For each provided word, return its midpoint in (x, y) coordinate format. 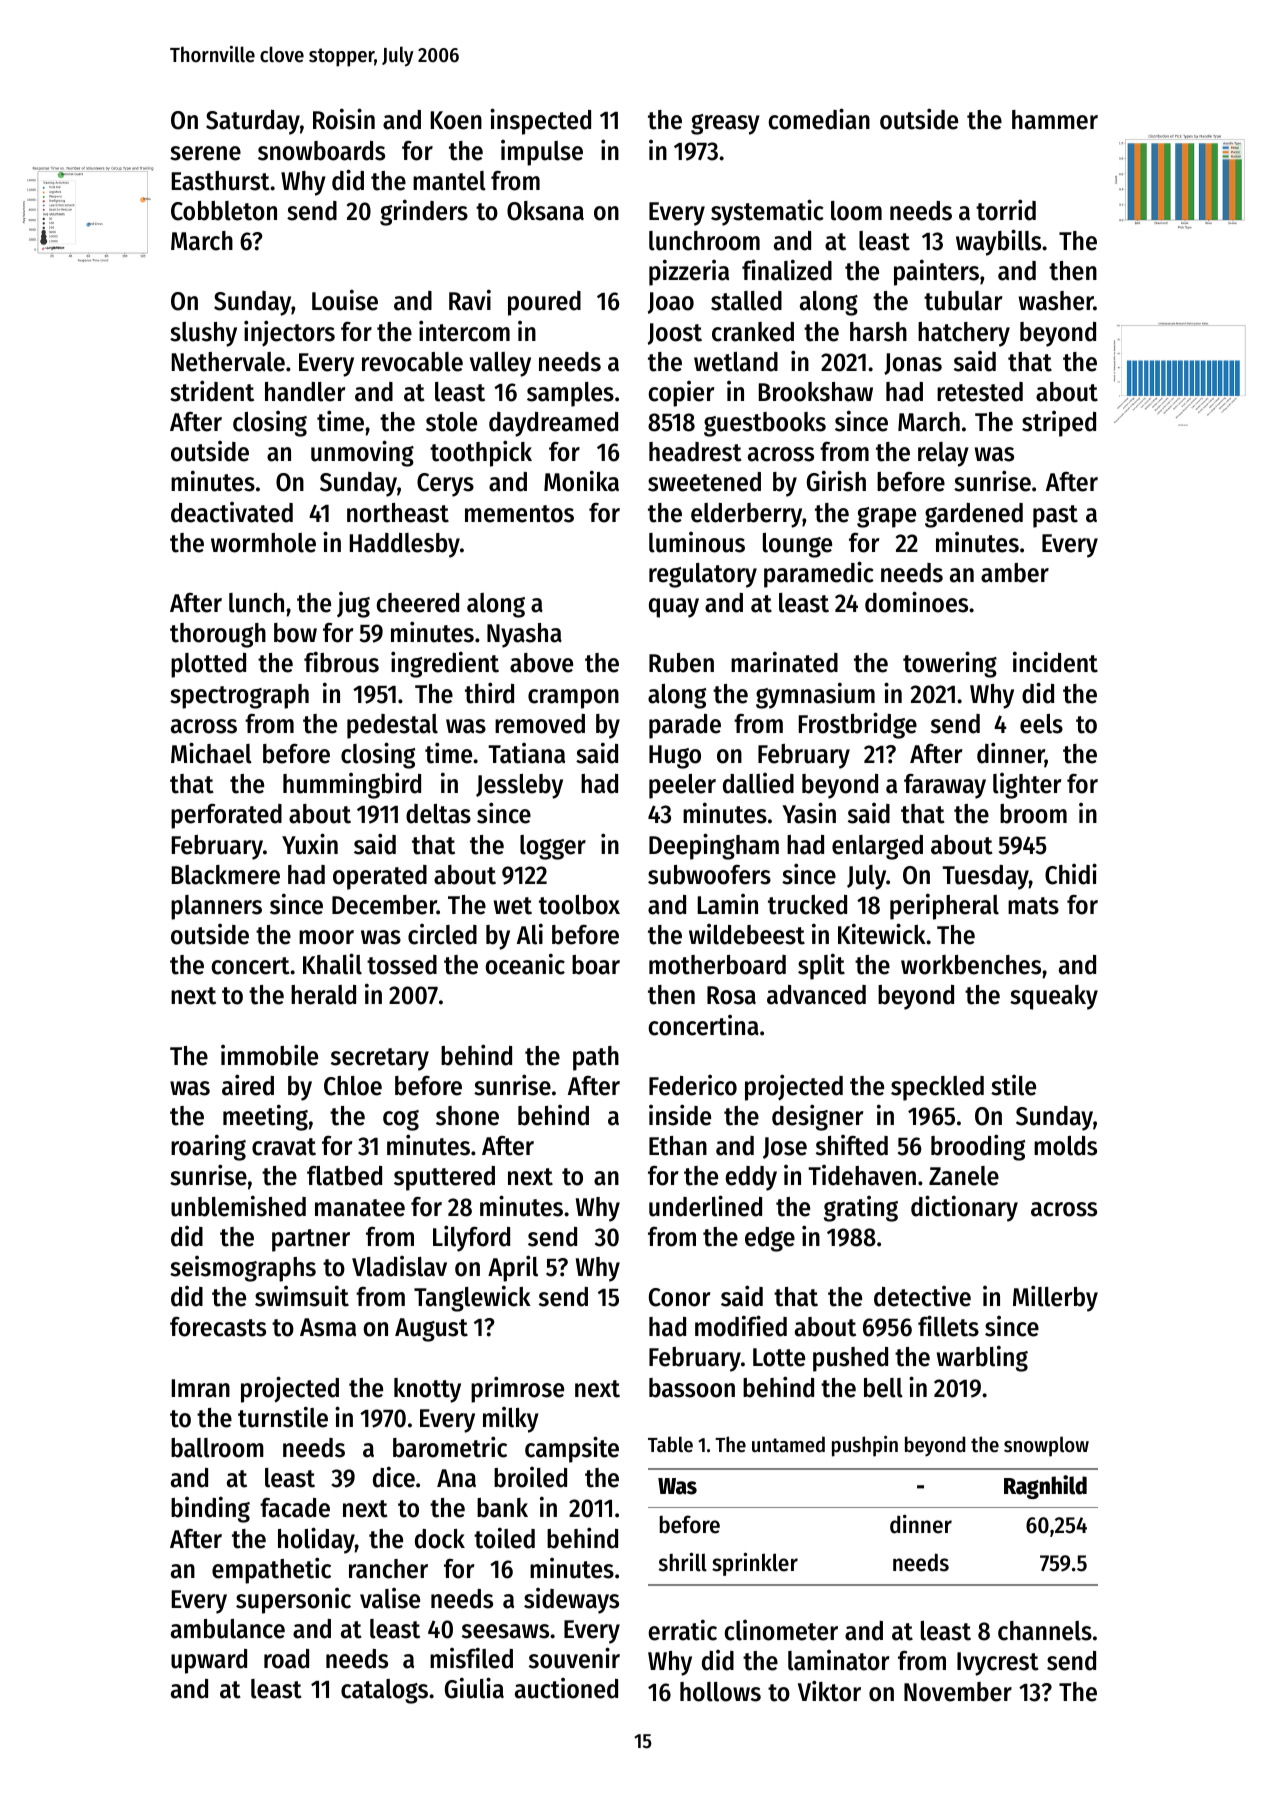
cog (401, 1120)
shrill (683, 1562)
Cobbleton (224, 211)
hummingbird (352, 785)
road (286, 1659)
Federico (693, 1085)
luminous (697, 542)
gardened (974, 515)
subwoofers (709, 875)
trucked (807, 905)
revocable (412, 362)
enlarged (877, 847)
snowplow (1046, 1446)
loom (856, 211)
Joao (671, 303)
